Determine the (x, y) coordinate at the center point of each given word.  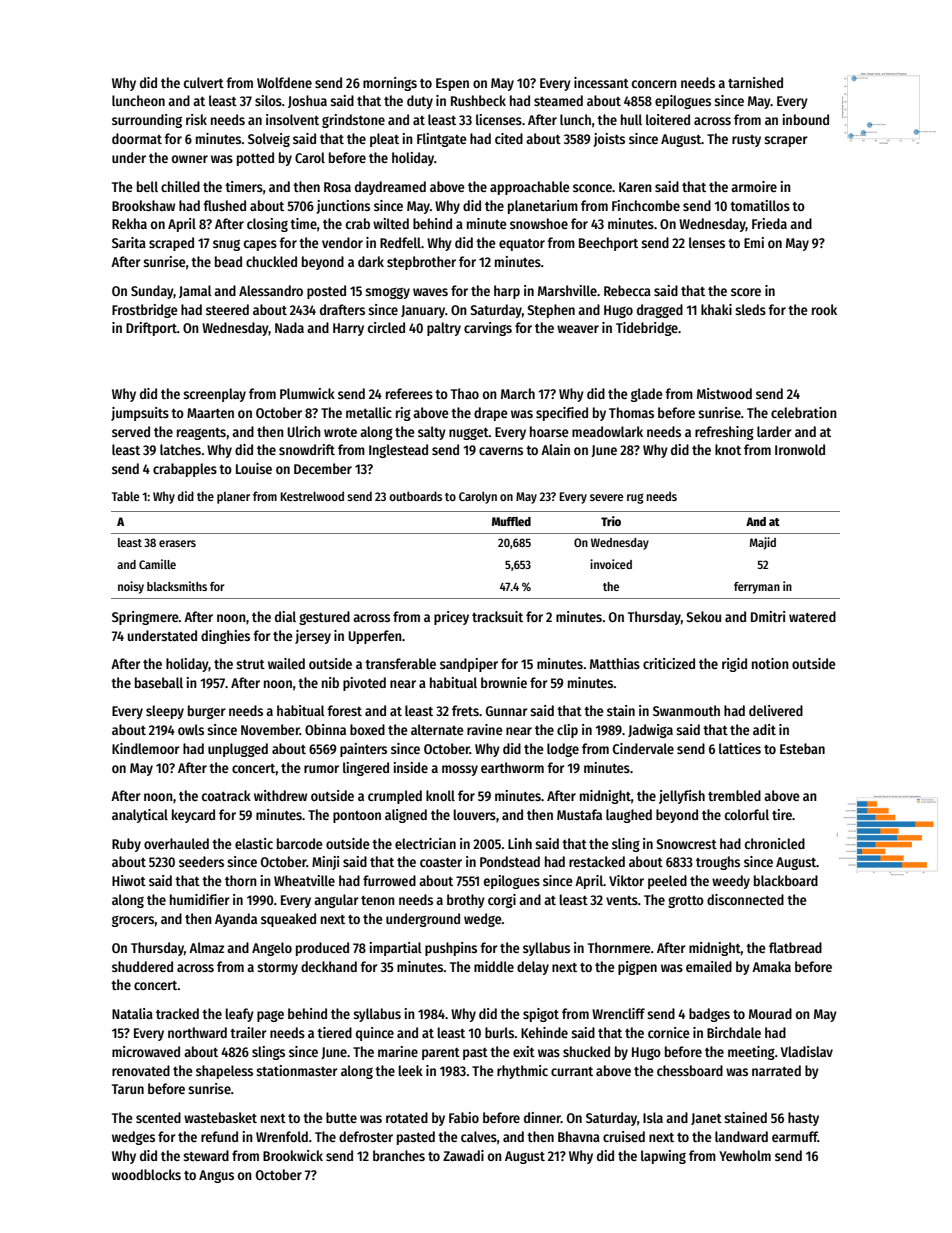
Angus (216, 1176)
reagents (201, 434)
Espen (452, 84)
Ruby (126, 845)
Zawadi (463, 1155)
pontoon (357, 817)
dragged (660, 311)
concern (654, 84)
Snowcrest (687, 844)
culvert (204, 82)
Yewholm (745, 1155)
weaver (578, 329)
